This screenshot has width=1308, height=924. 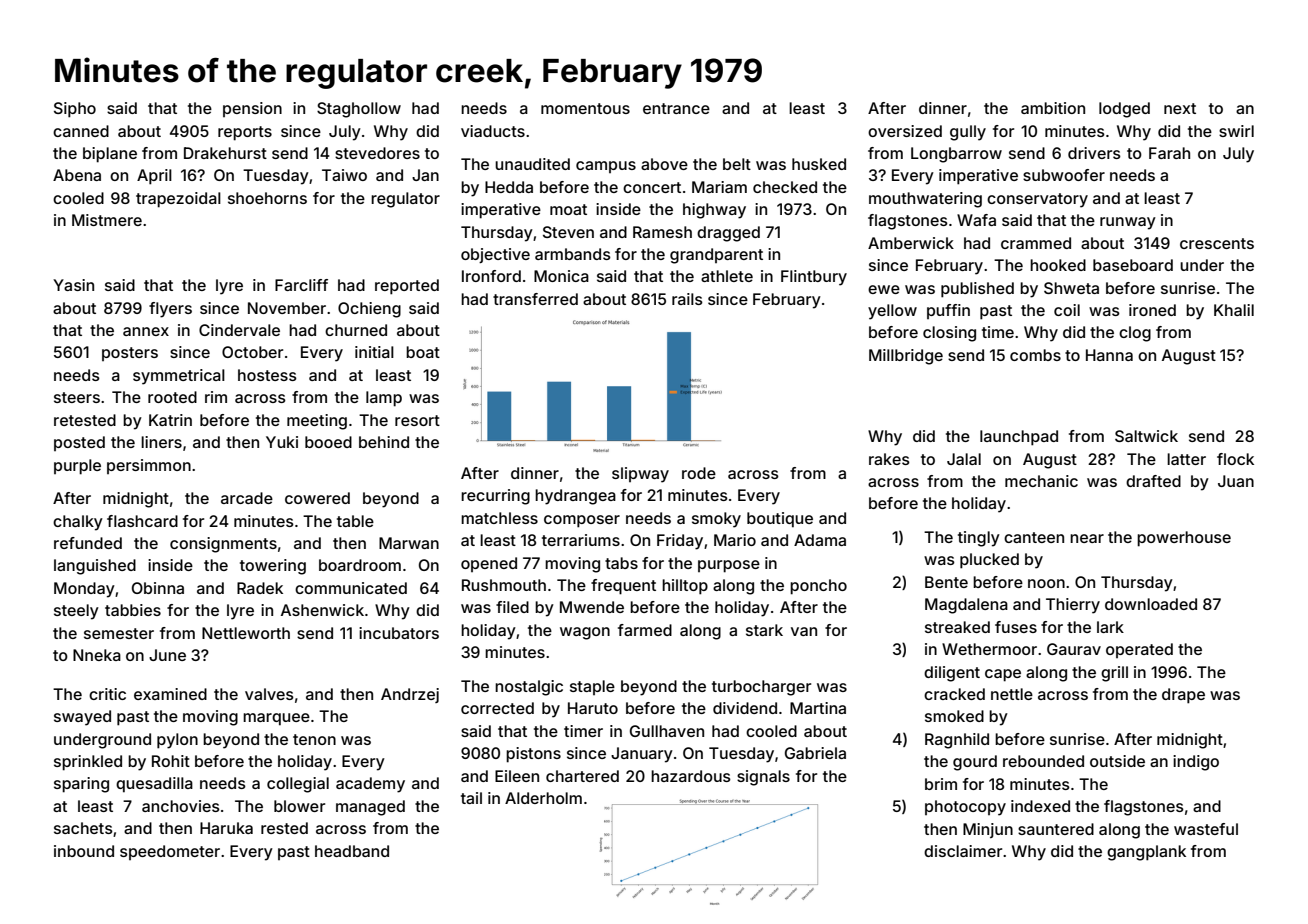 What do you see at coordinates (1186, 459) in the screenshot?
I see `latter` at bounding box center [1186, 459].
